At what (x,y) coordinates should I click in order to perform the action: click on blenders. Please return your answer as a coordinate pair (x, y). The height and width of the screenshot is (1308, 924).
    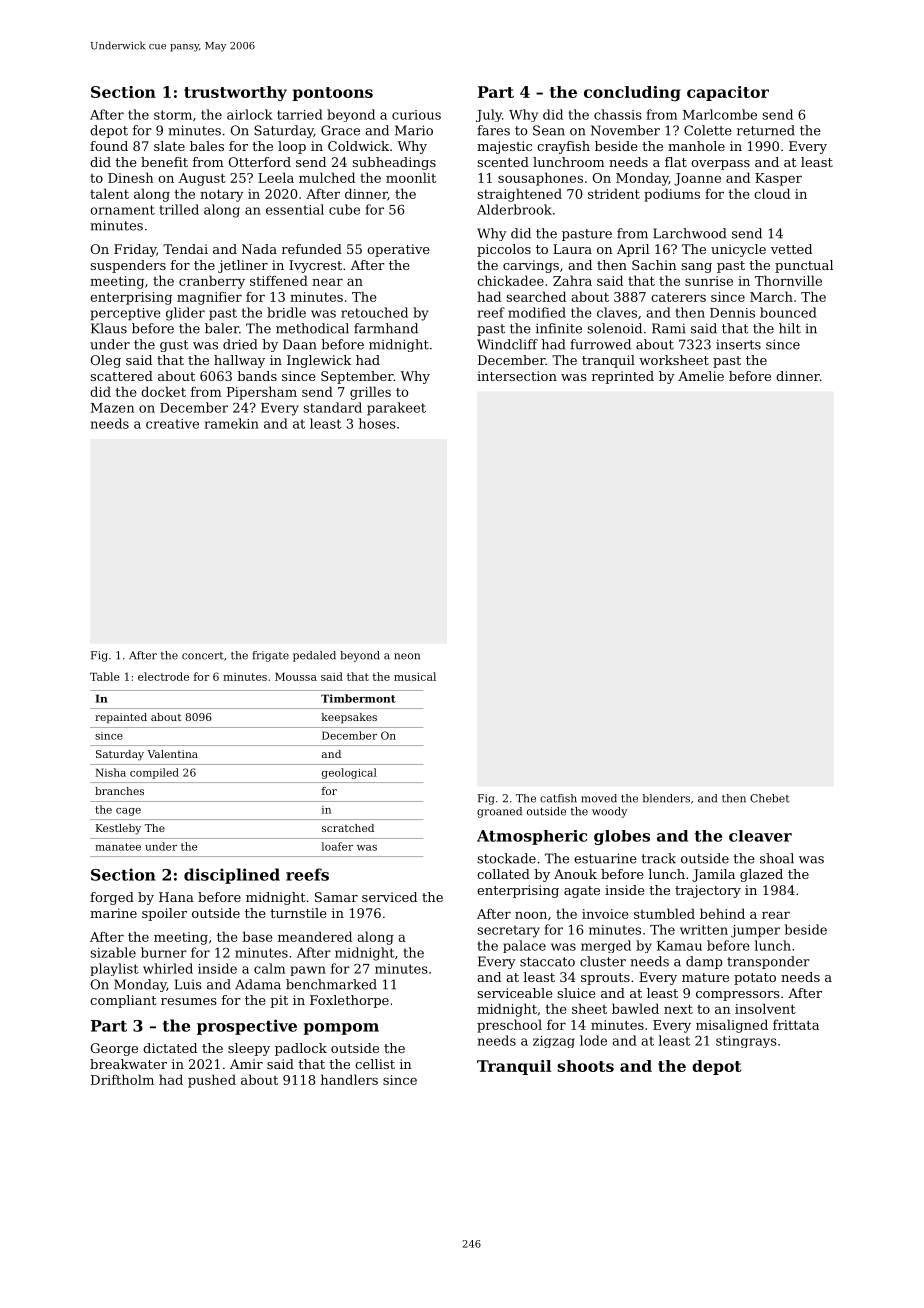
    Looking at the image, I should click on (666, 798).
